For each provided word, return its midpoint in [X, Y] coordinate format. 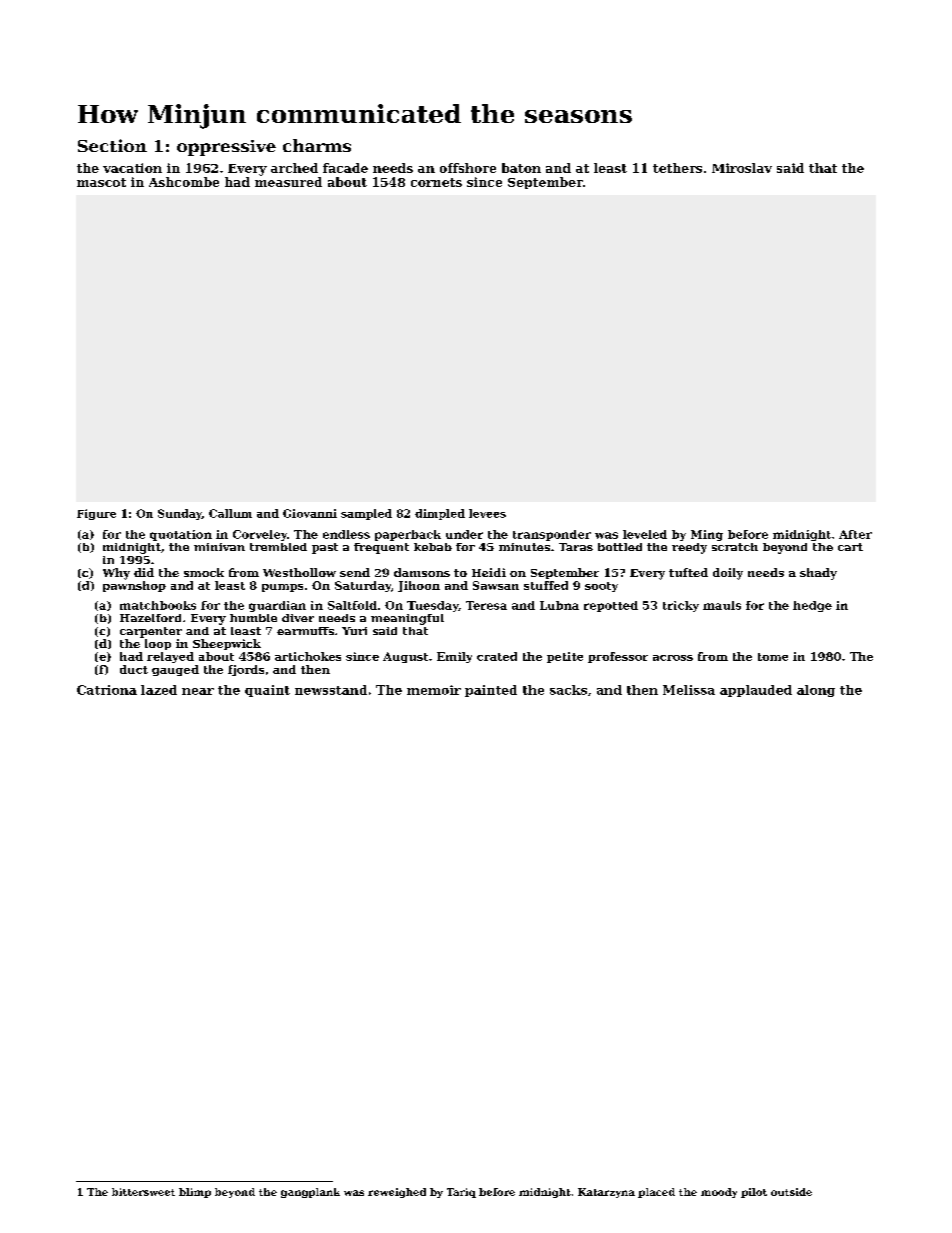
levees [487, 513]
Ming [707, 535]
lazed [159, 690]
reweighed [397, 1193]
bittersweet [143, 1192]
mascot [101, 182]
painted [491, 691]
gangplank [310, 1193]
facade [345, 168]
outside [791, 1192]
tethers [677, 168]
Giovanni [310, 513]
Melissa [689, 690]
